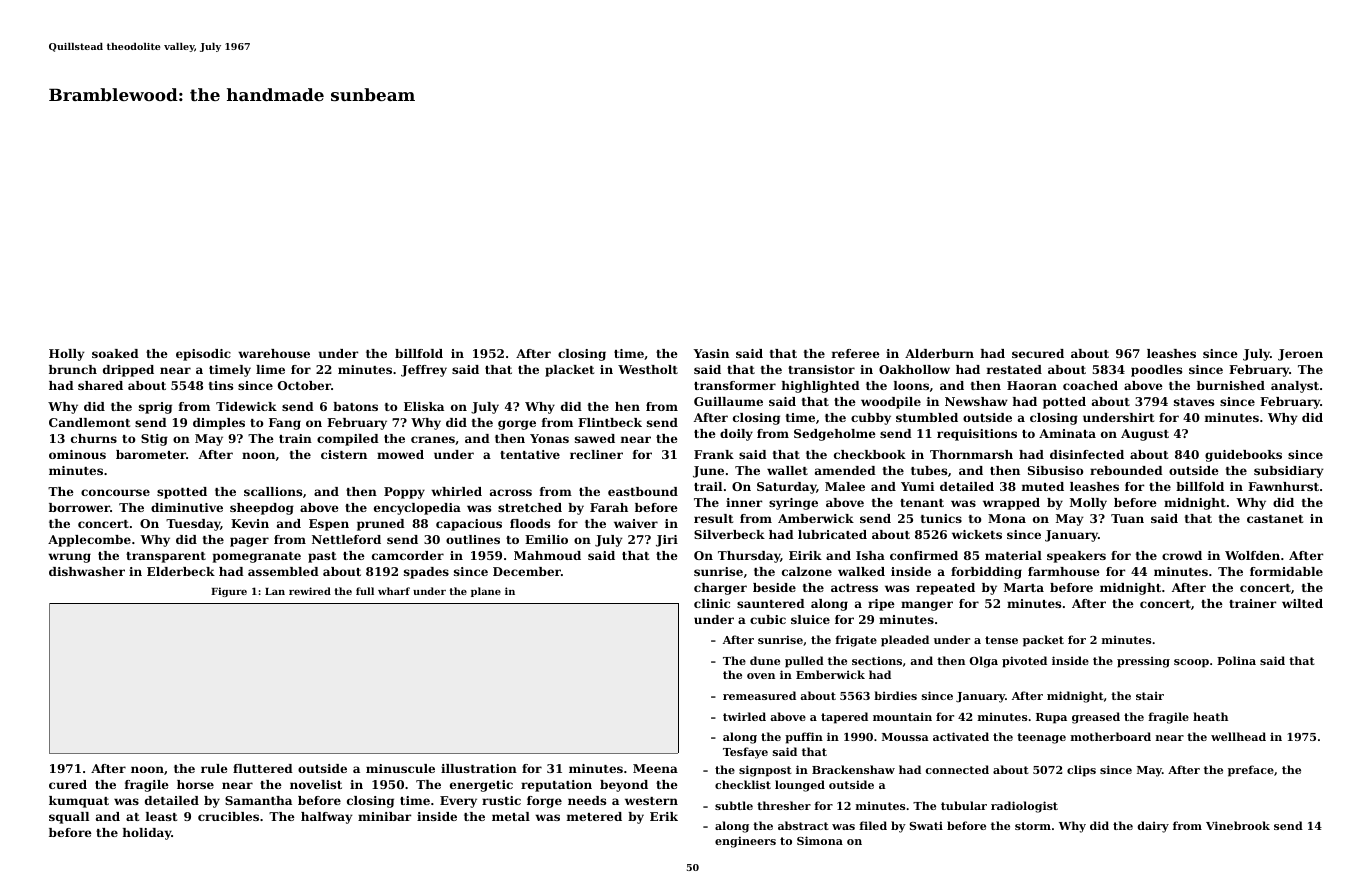  I want to click on Fang, so click(285, 424).
